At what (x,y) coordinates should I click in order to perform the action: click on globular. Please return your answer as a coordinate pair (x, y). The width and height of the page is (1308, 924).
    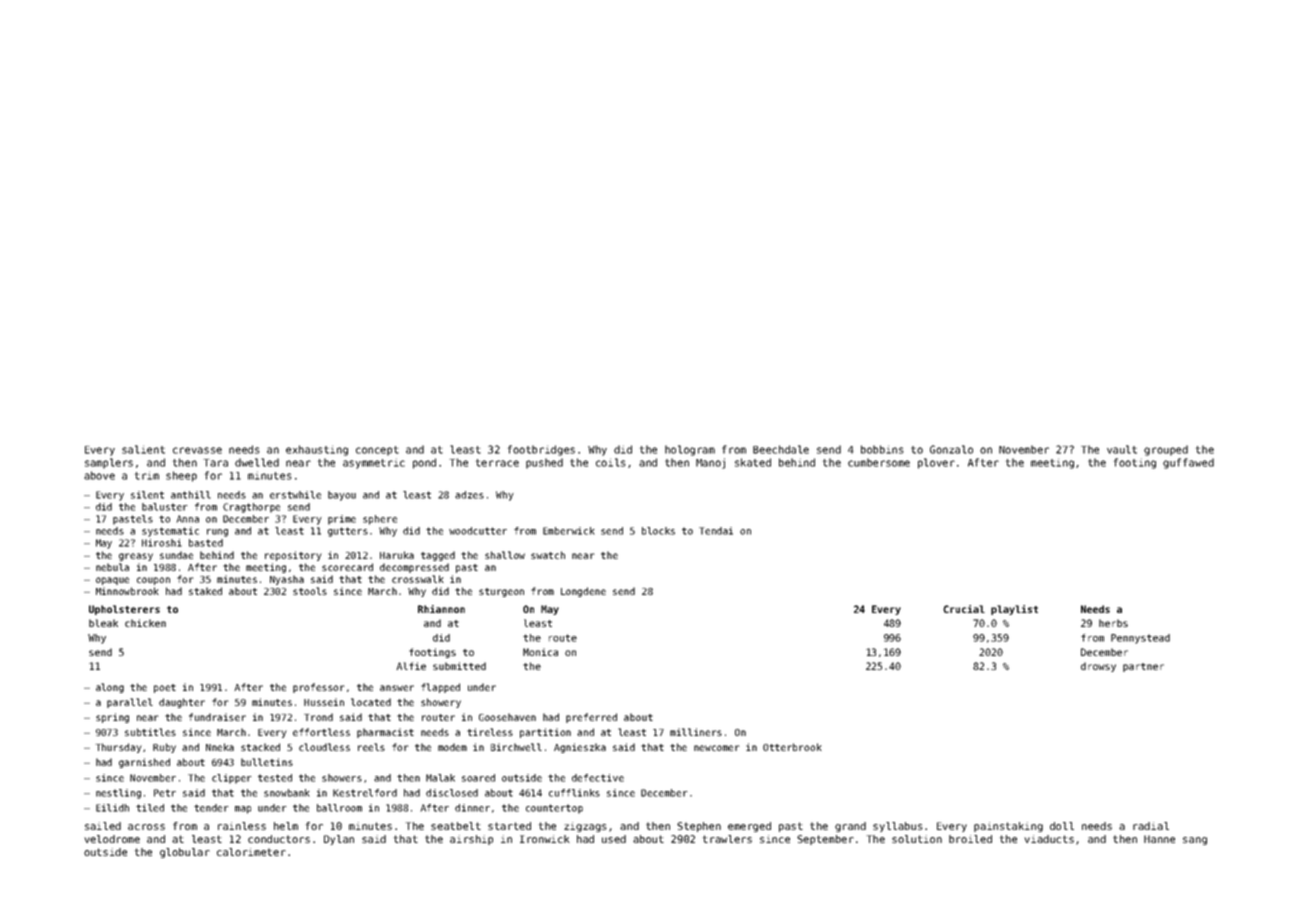
    Looking at the image, I should click on (185, 853).
